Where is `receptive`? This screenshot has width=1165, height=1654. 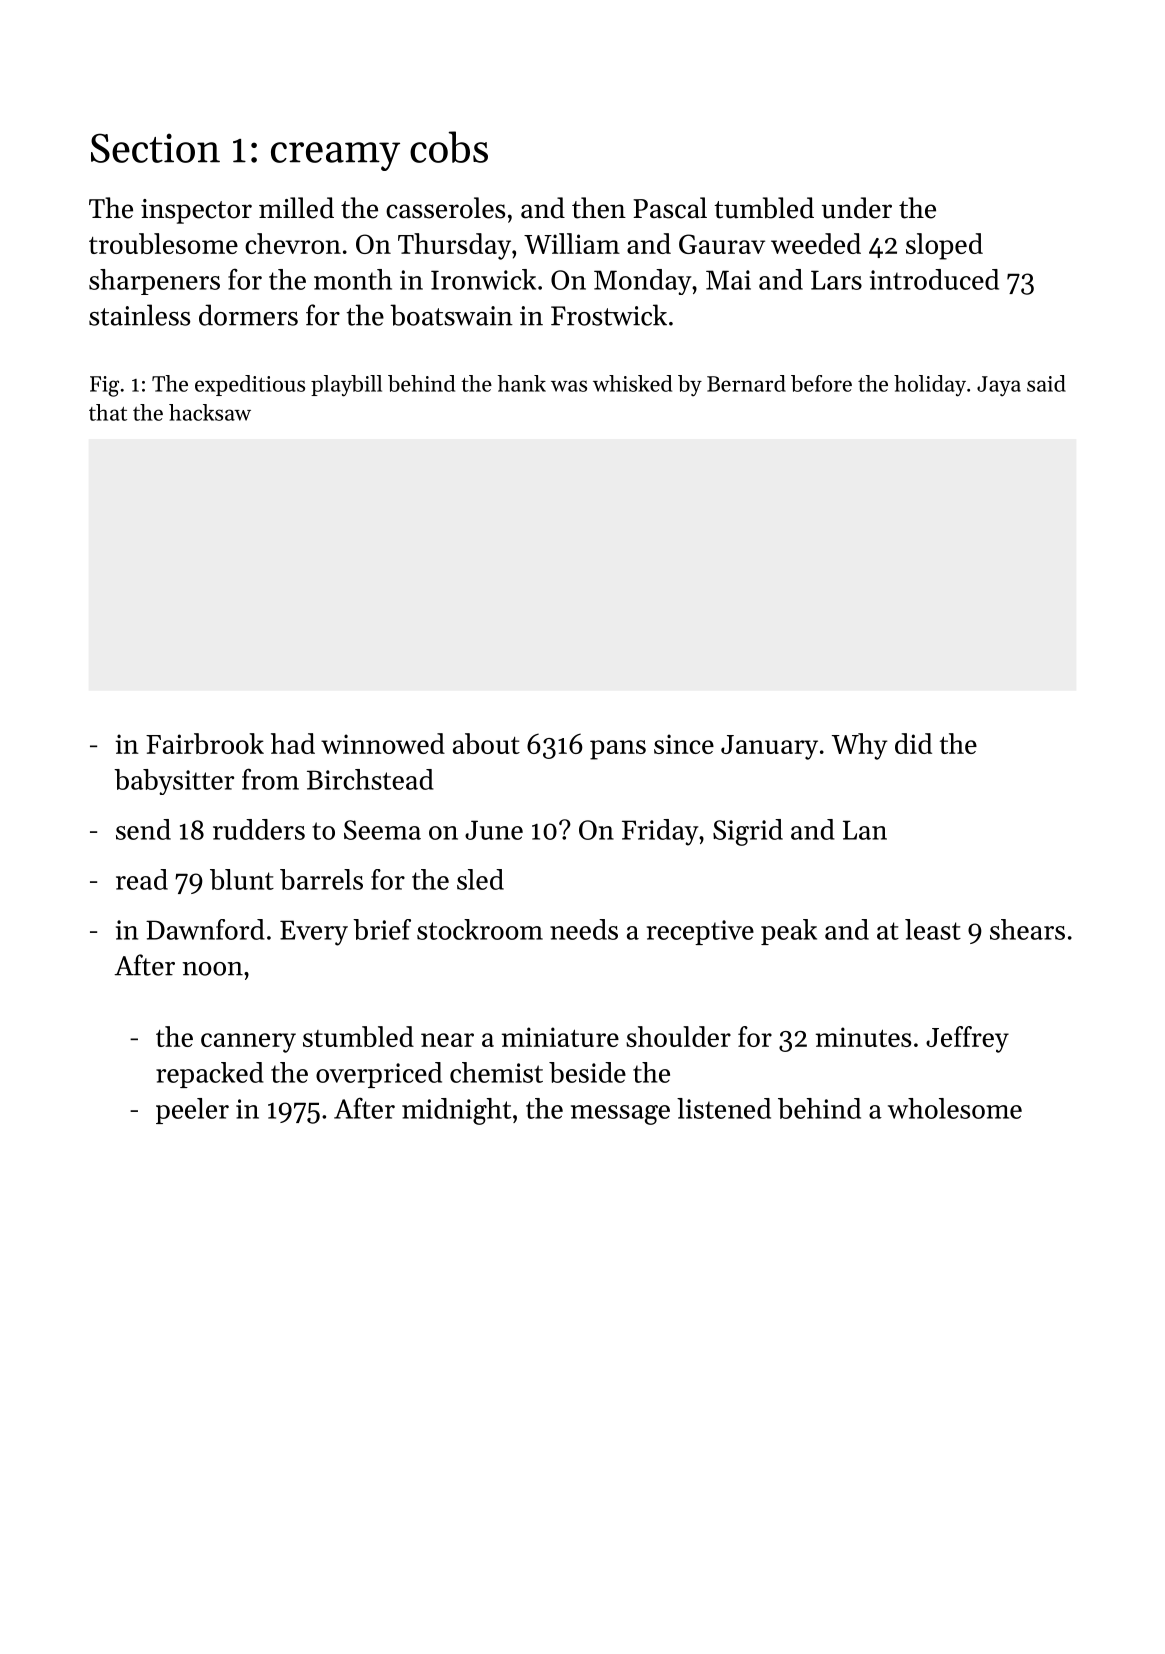 receptive is located at coordinates (700, 932).
